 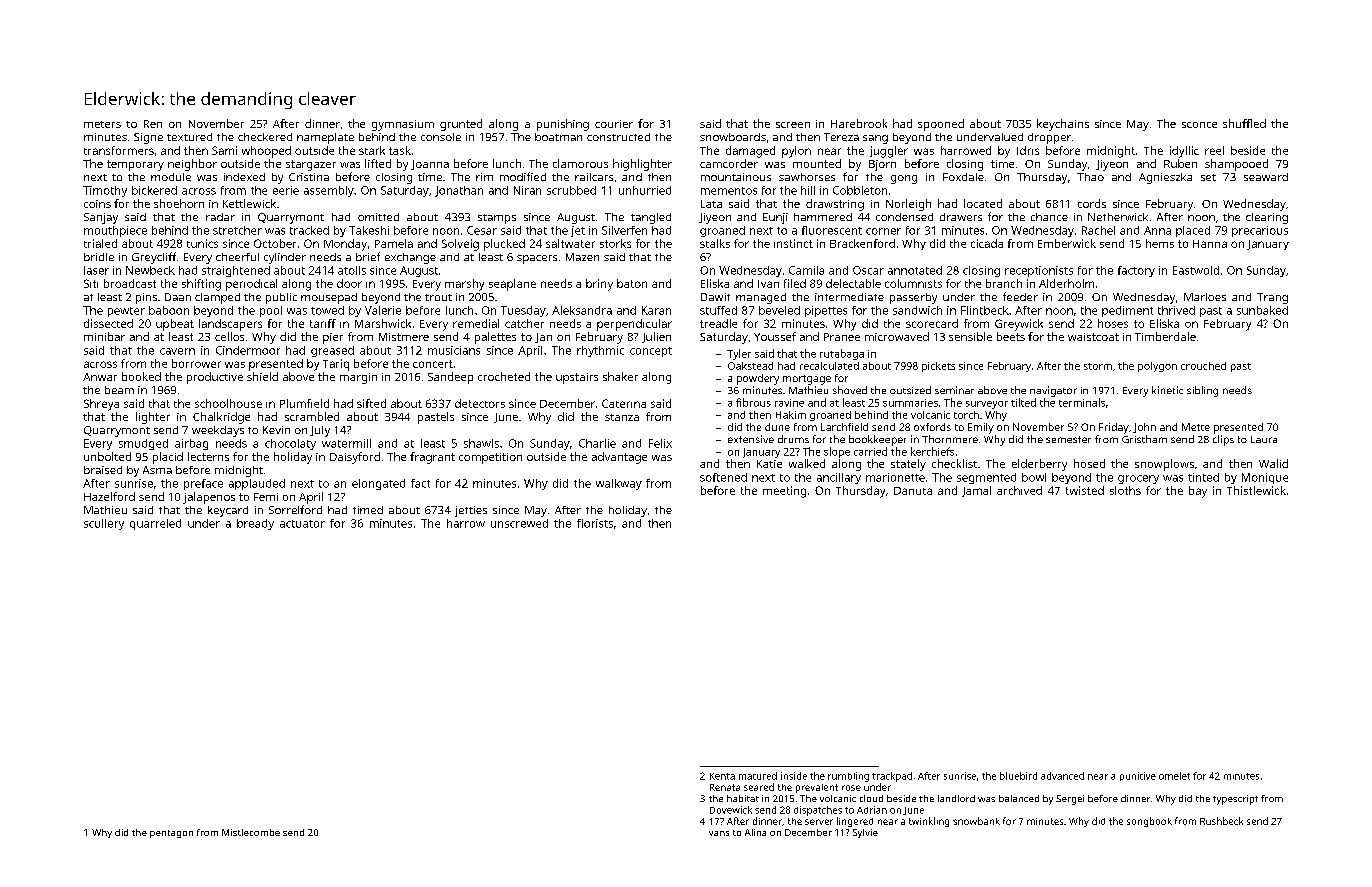 What do you see at coordinates (171, 177) in the page?
I see `module` at bounding box center [171, 177].
